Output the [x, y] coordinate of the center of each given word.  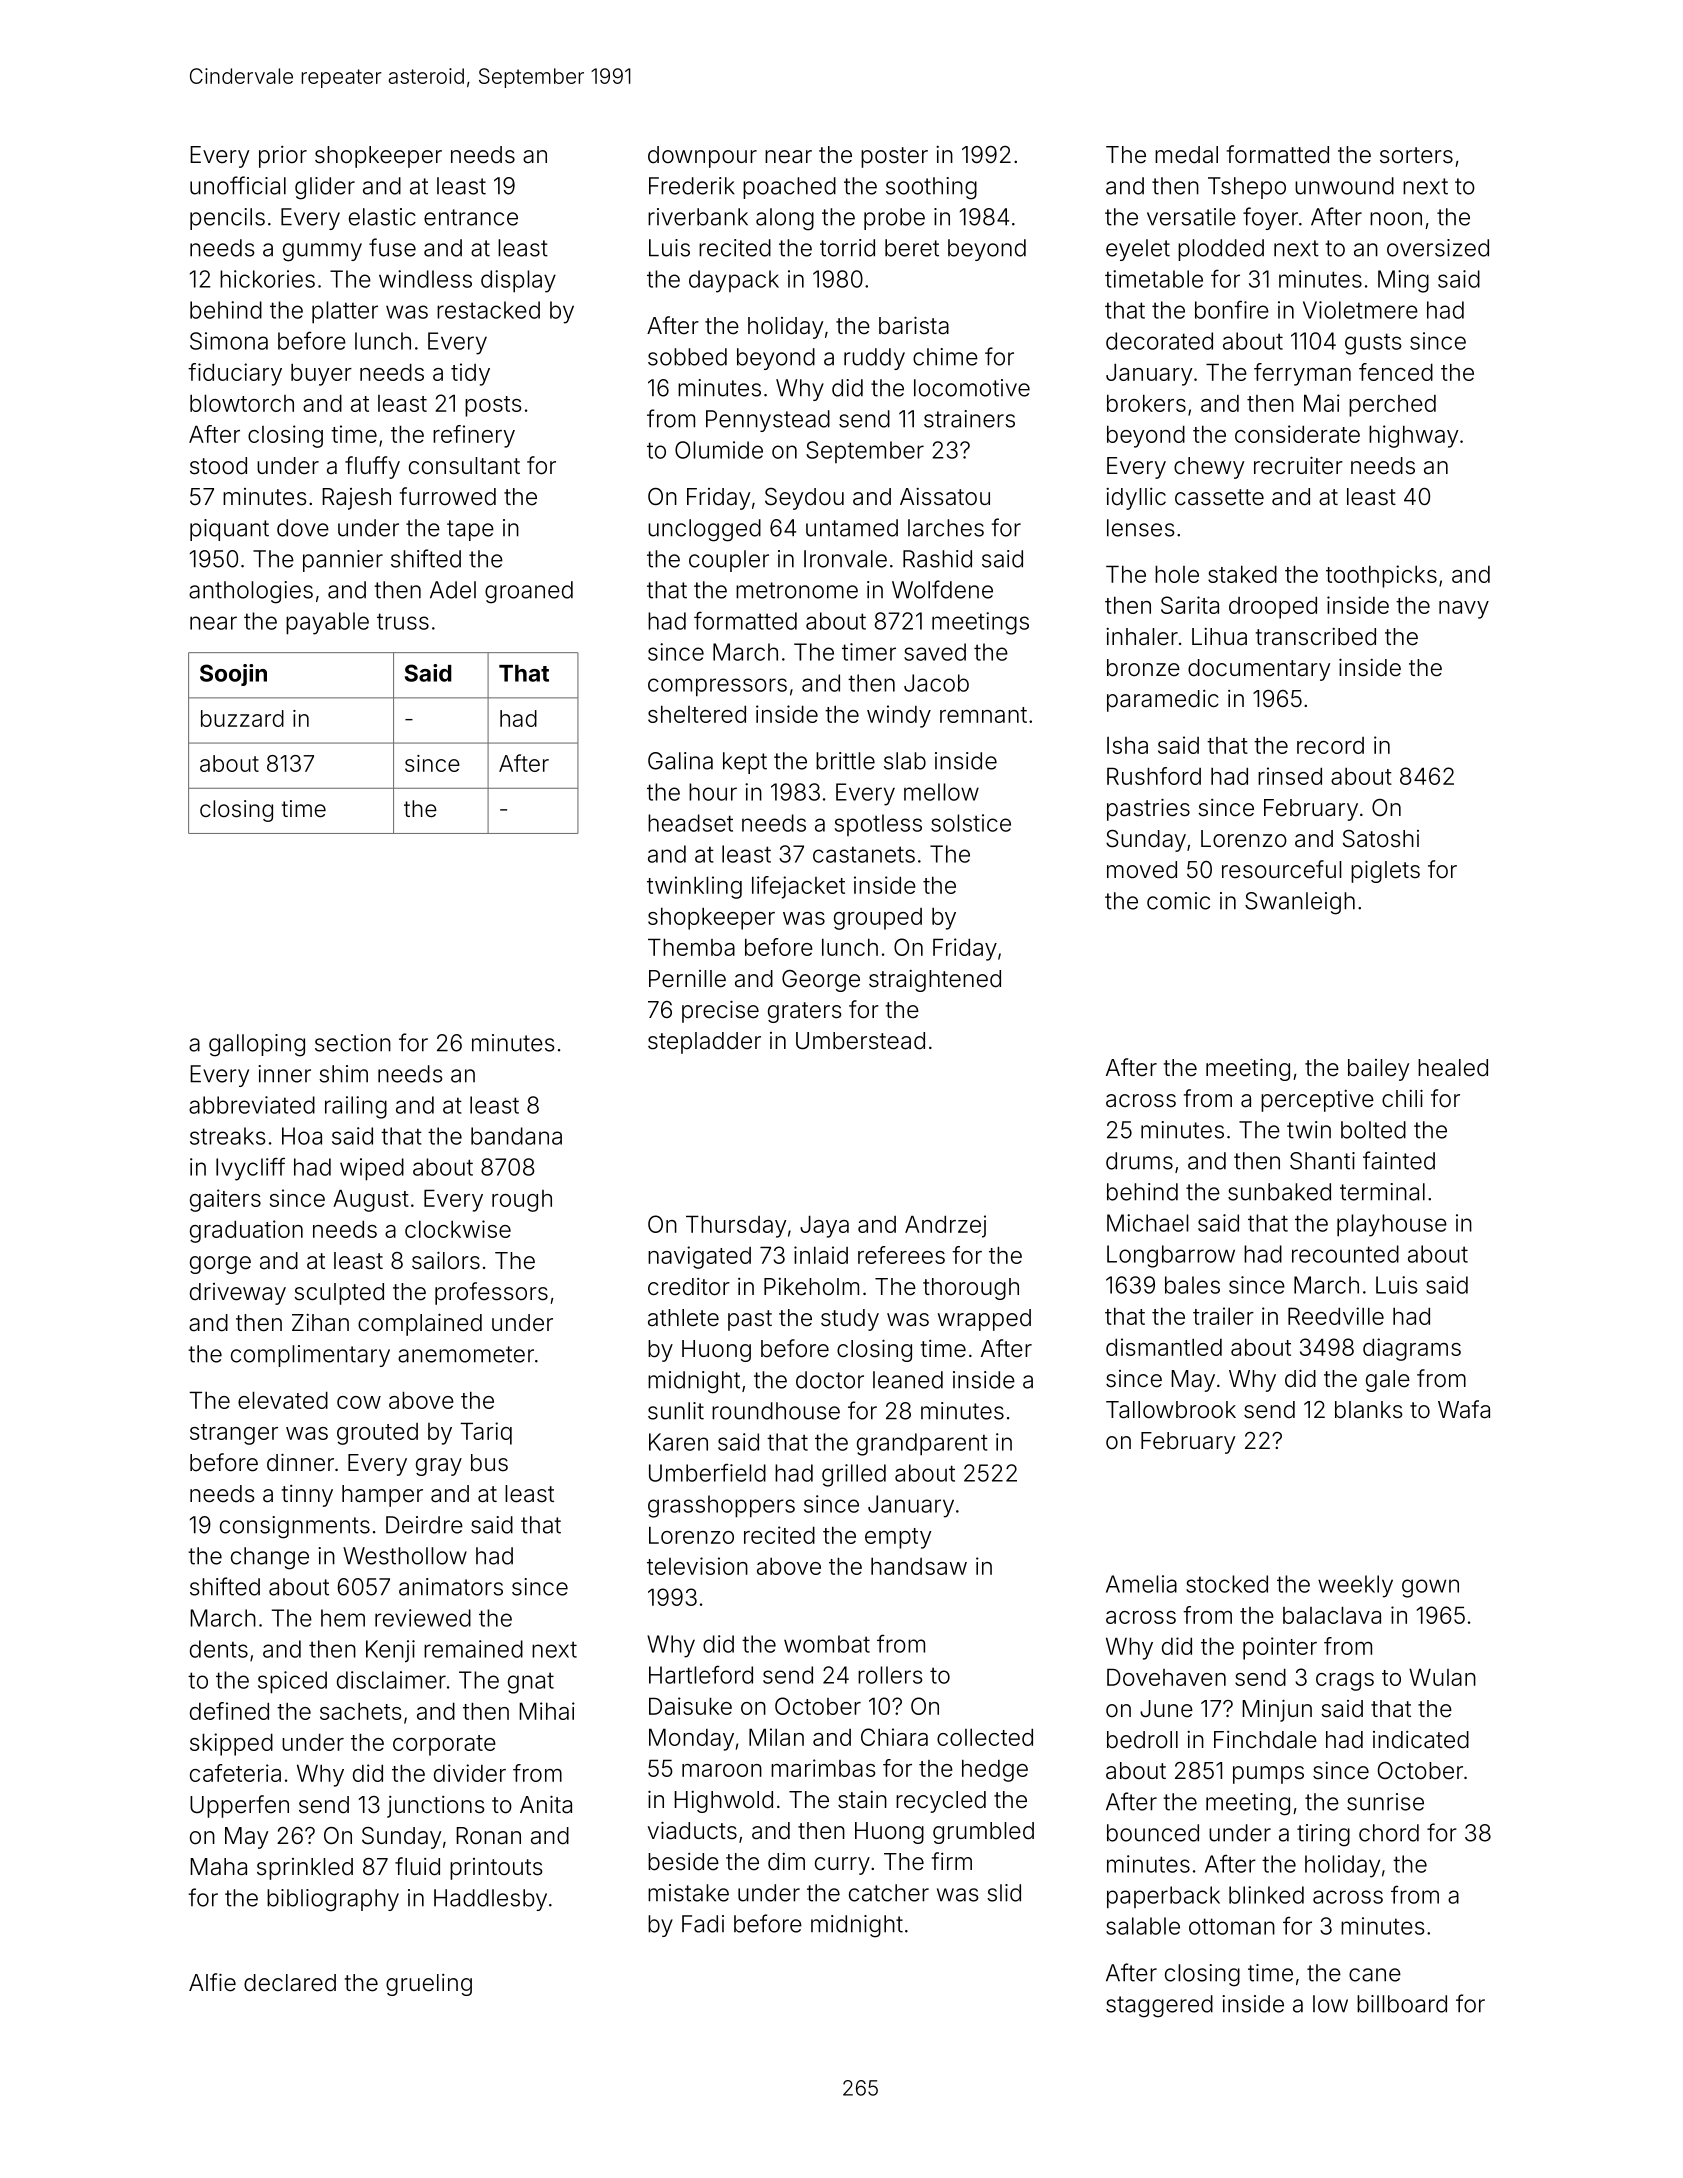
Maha [218, 1867]
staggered [1159, 2006]
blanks [1369, 1410]
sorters [1416, 155]
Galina [680, 761]
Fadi [703, 1924]
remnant [983, 715]
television [697, 1566]
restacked [488, 310]
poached [789, 188]
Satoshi [1381, 839]
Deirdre [424, 1525]
